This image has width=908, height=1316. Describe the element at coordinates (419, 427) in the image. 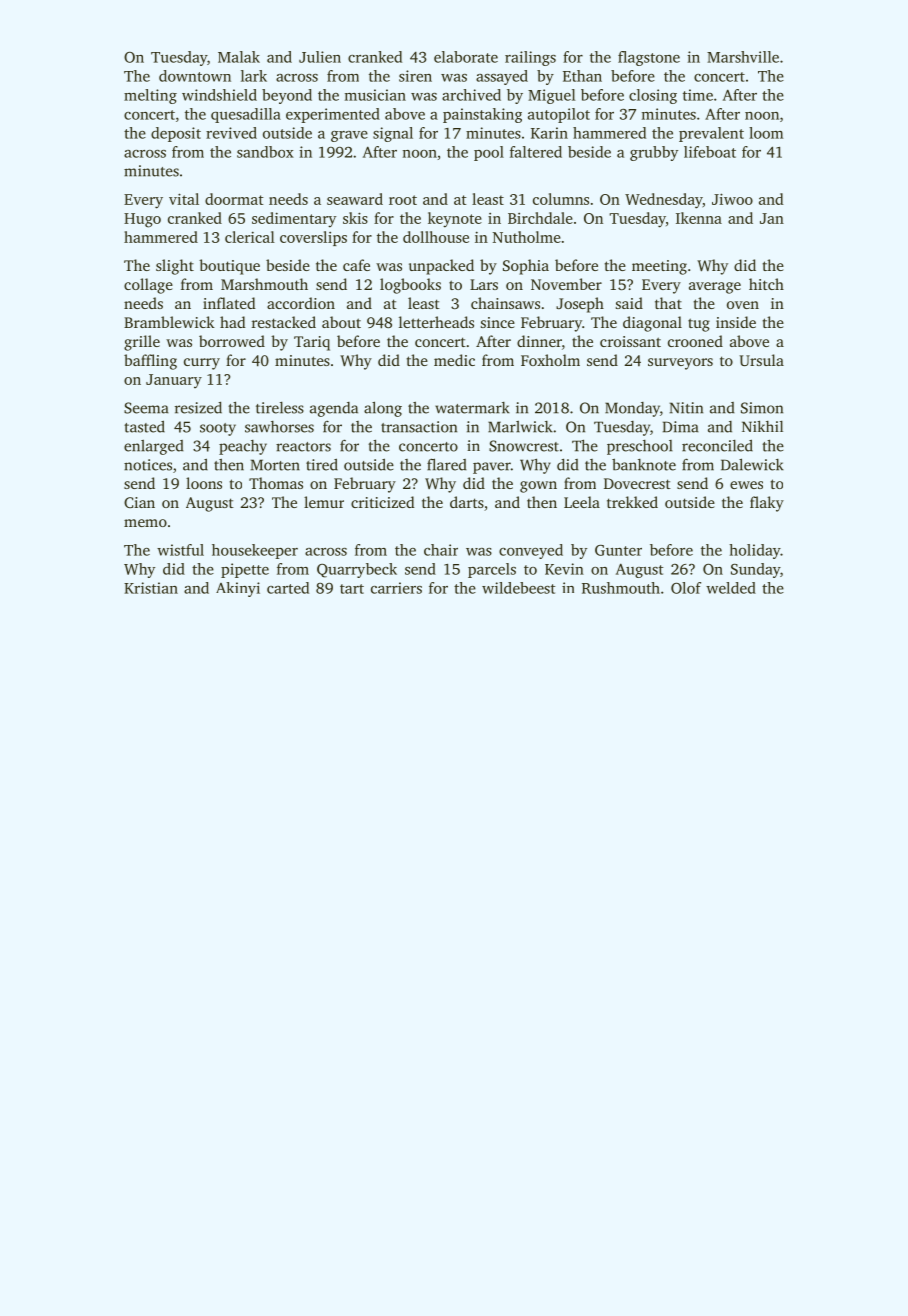

I see `transaction` at that location.
